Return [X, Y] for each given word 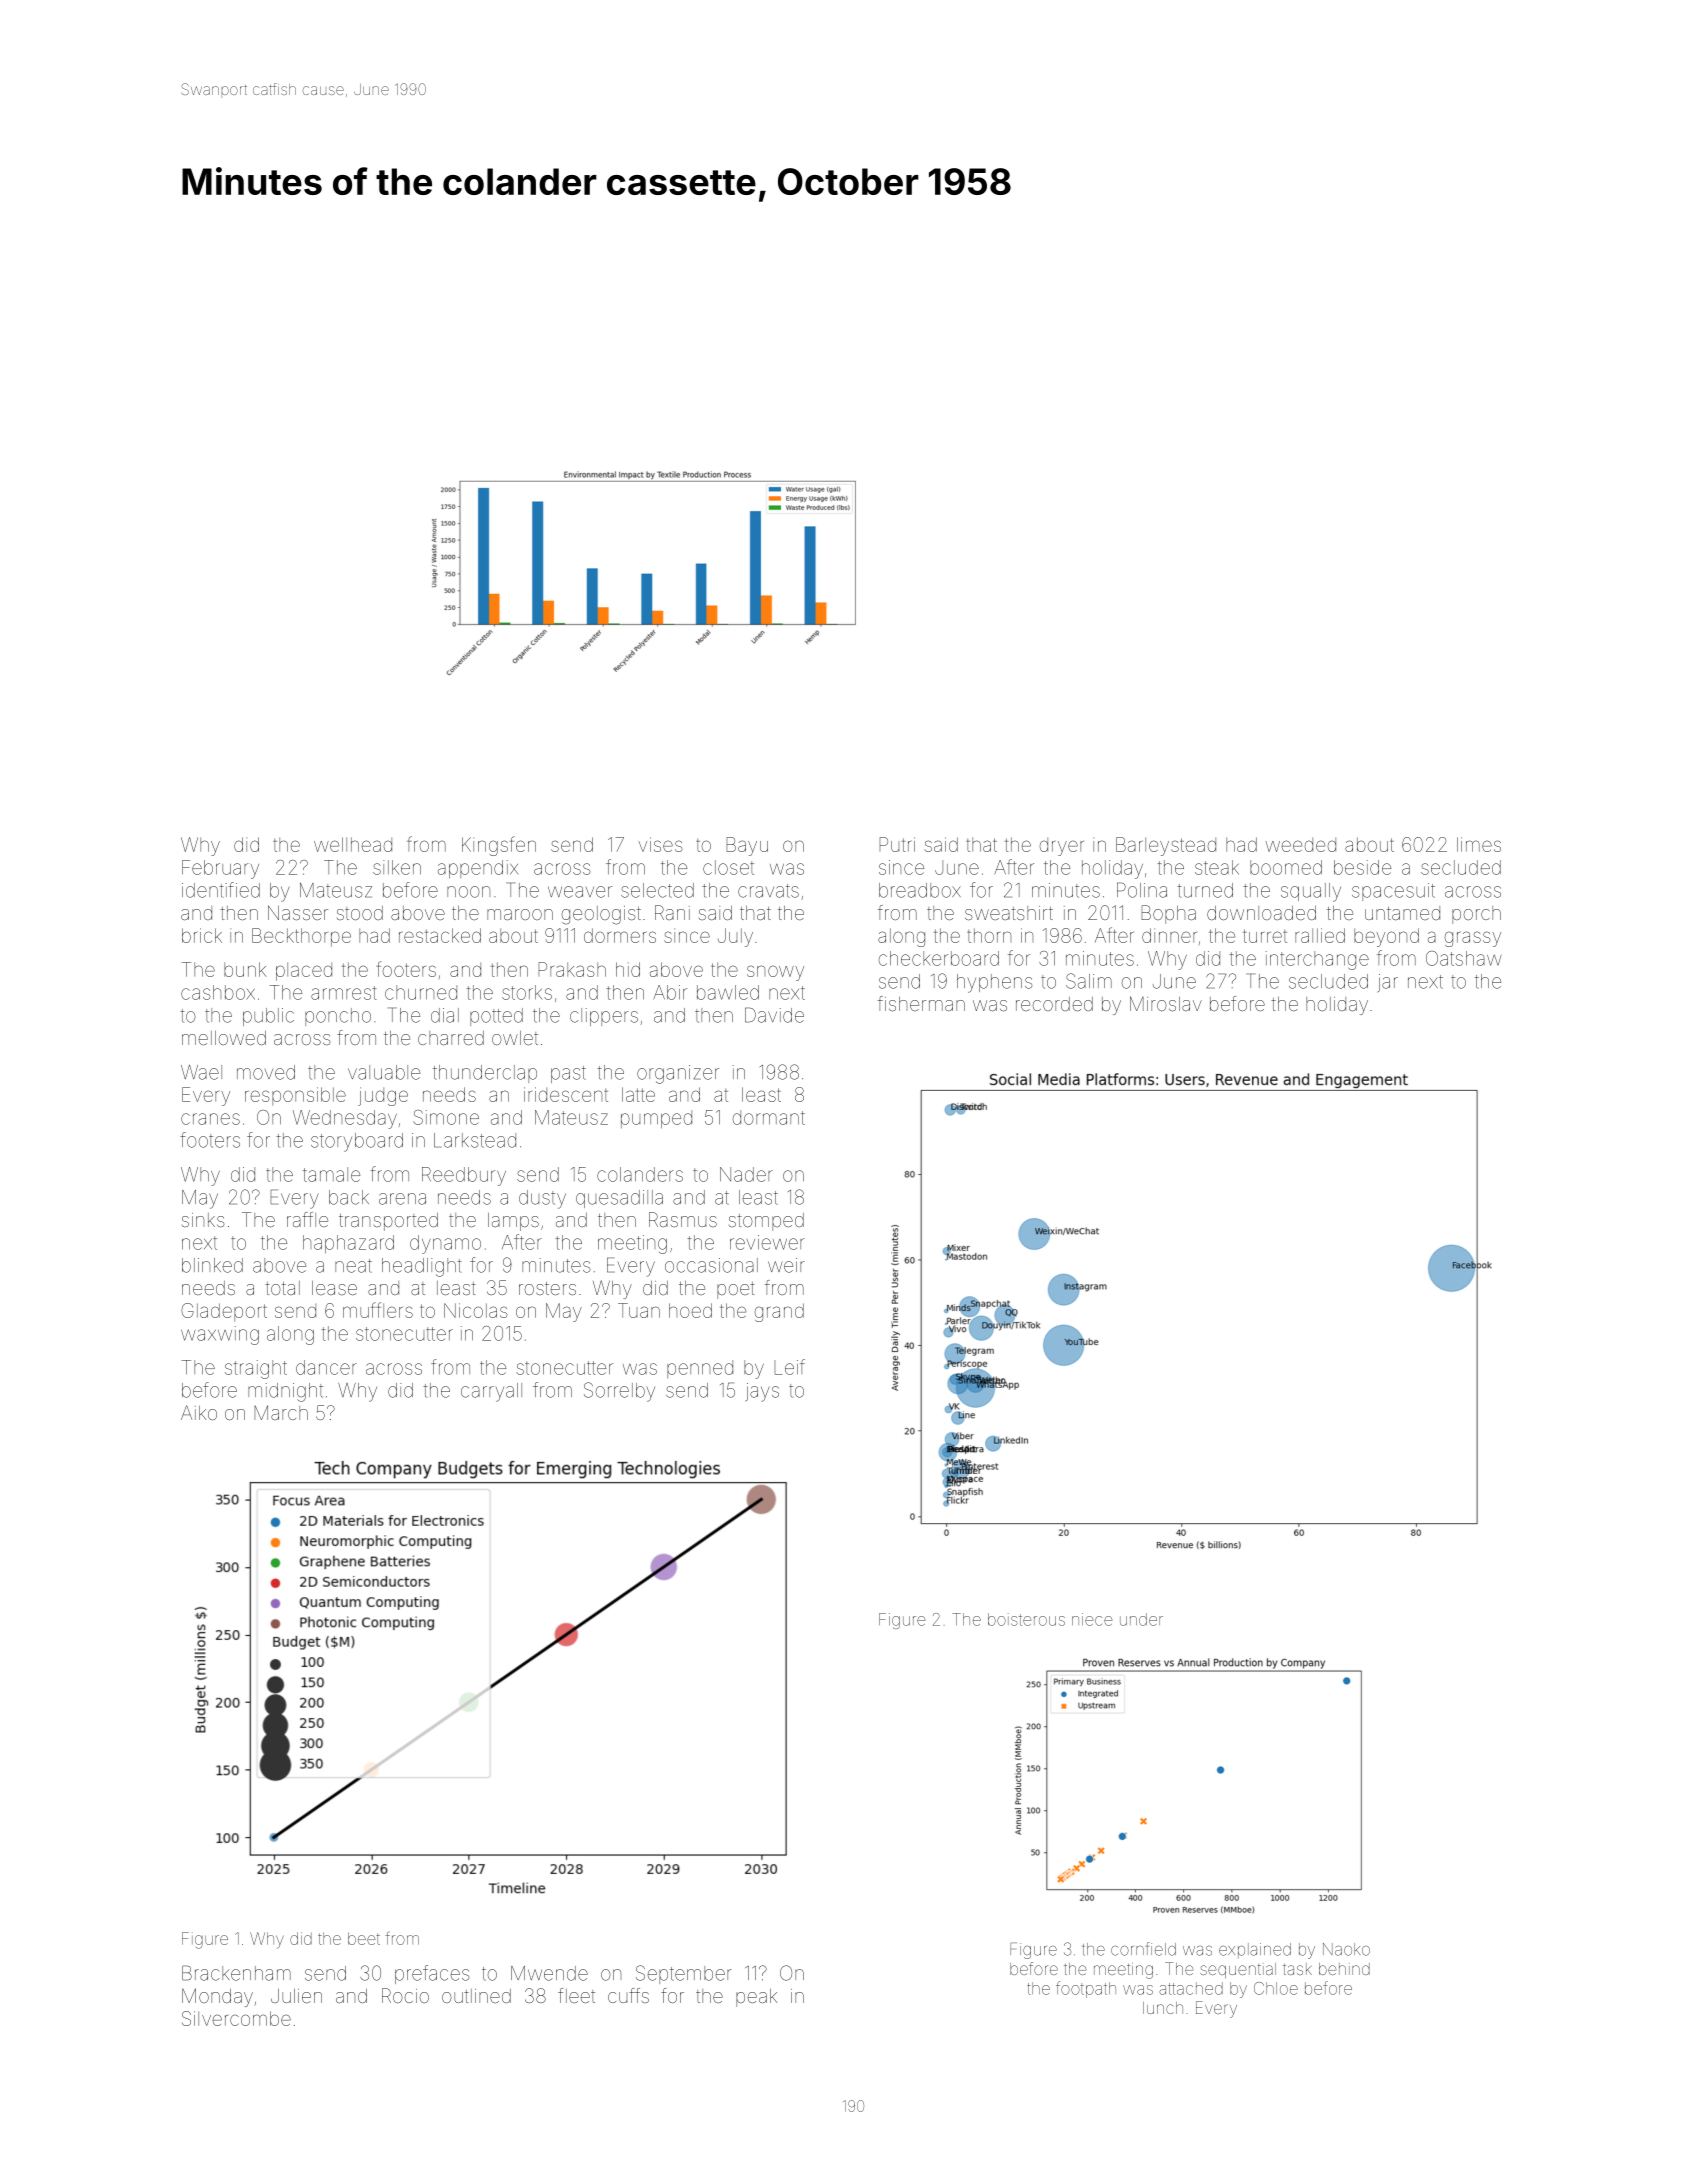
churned [421, 992]
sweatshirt [1009, 913]
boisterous [1026, 1619]
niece [1092, 1619]
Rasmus [683, 1219]
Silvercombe [236, 2018]
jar [1387, 983]
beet [364, 1938]
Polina [1142, 890]
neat [353, 1266]
